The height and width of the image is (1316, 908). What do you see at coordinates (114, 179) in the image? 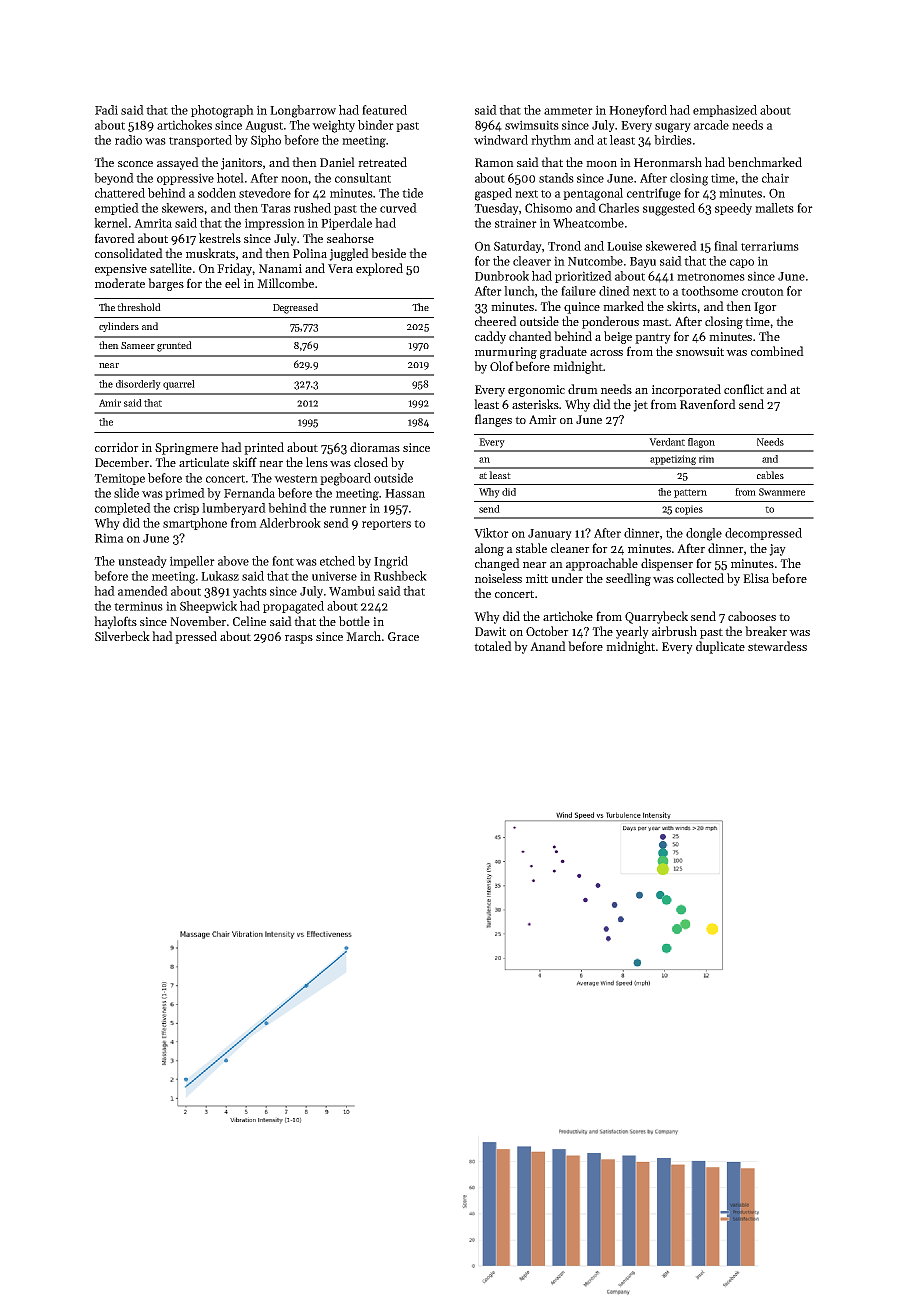
I see `beyond` at bounding box center [114, 179].
